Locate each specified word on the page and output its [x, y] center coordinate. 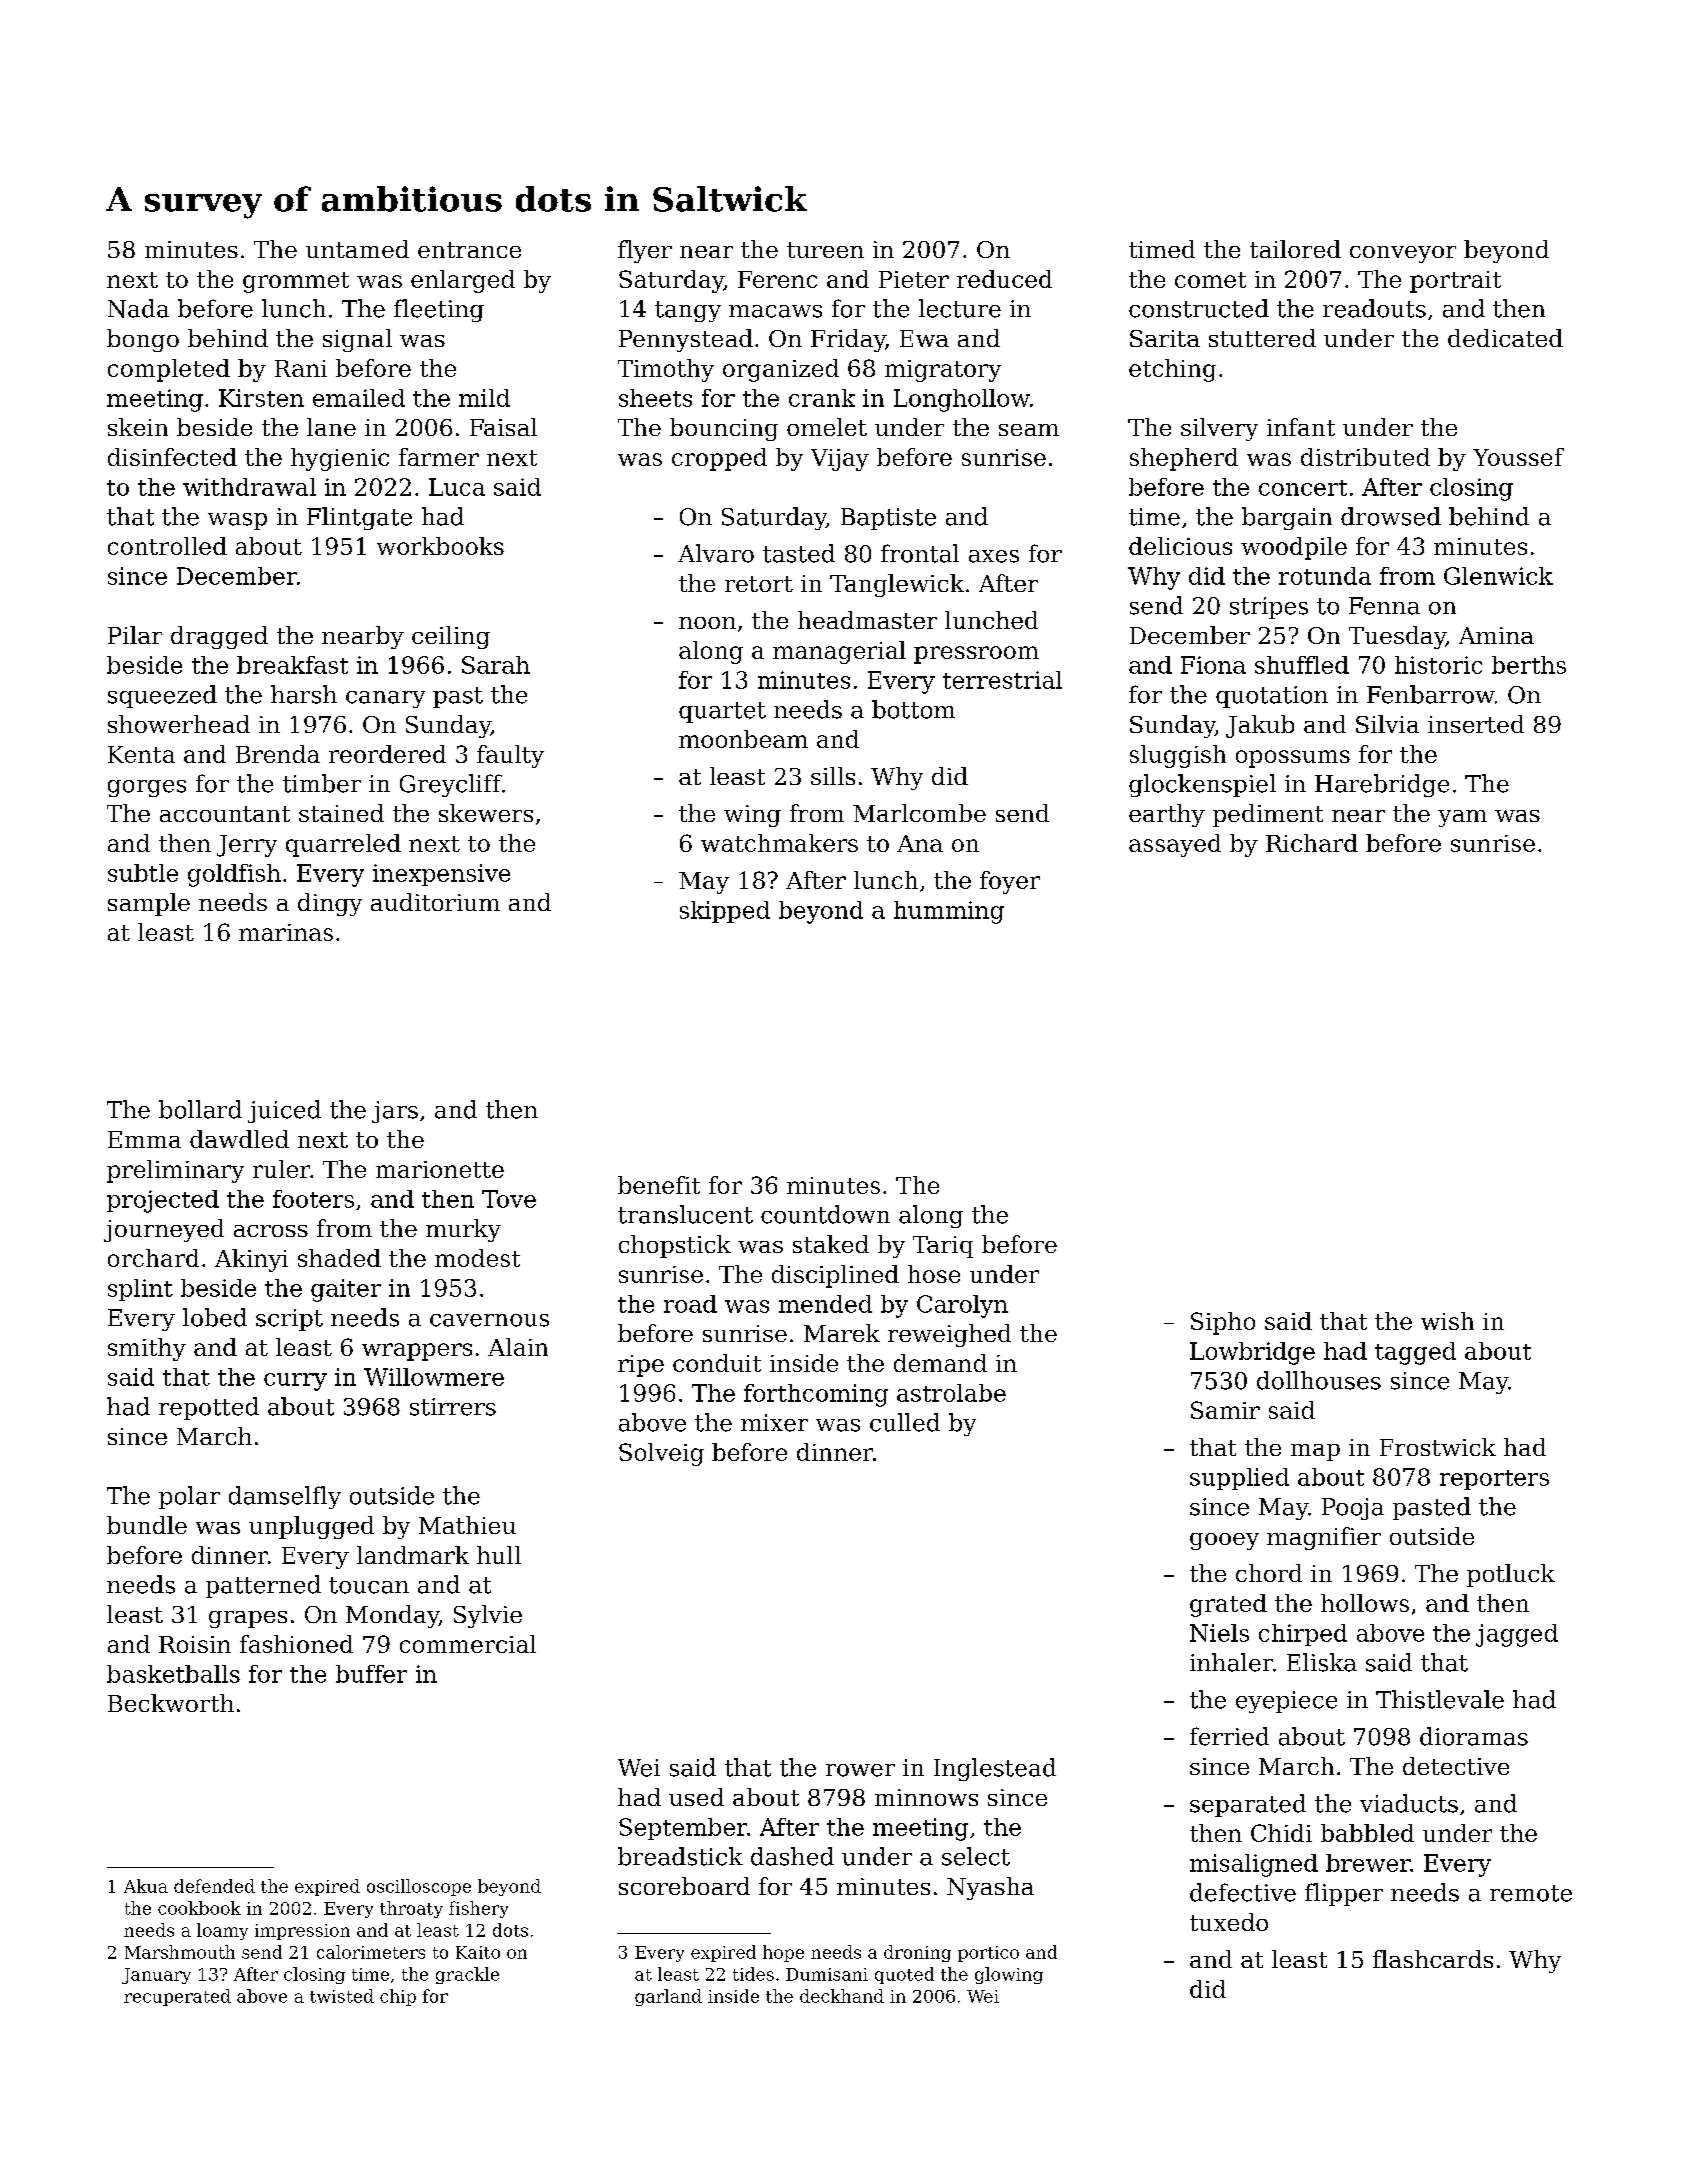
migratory [943, 371]
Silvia [1387, 724]
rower [860, 1770]
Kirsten [261, 398]
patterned [263, 1586]
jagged [1517, 1635]
